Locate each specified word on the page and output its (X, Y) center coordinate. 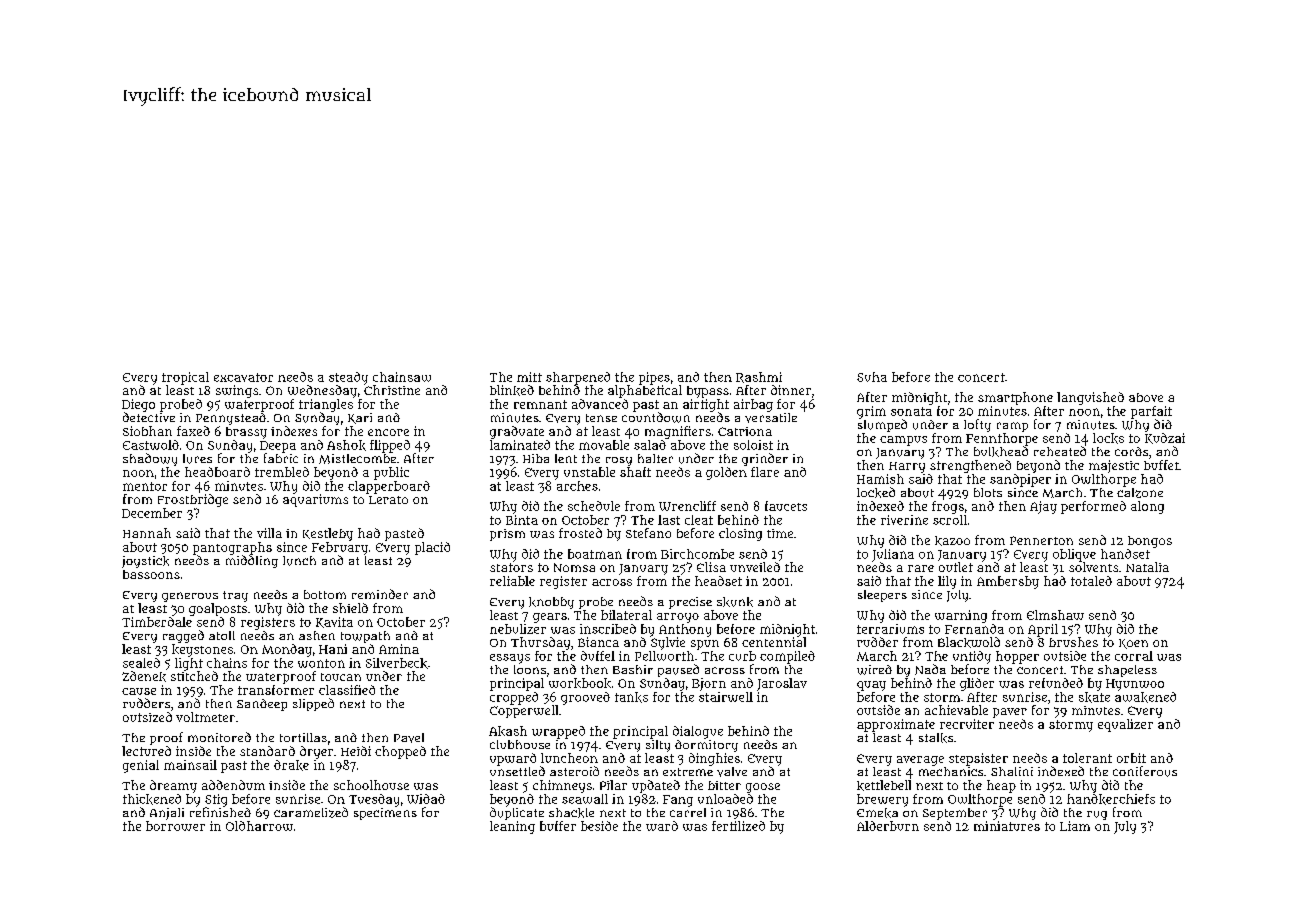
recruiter (967, 724)
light (189, 664)
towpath (365, 637)
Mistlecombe (357, 459)
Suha (872, 377)
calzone (1140, 493)
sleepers (882, 596)
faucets (786, 506)
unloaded (725, 799)
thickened (152, 799)
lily (947, 582)
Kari (360, 418)
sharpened (578, 378)
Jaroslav (782, 684)
